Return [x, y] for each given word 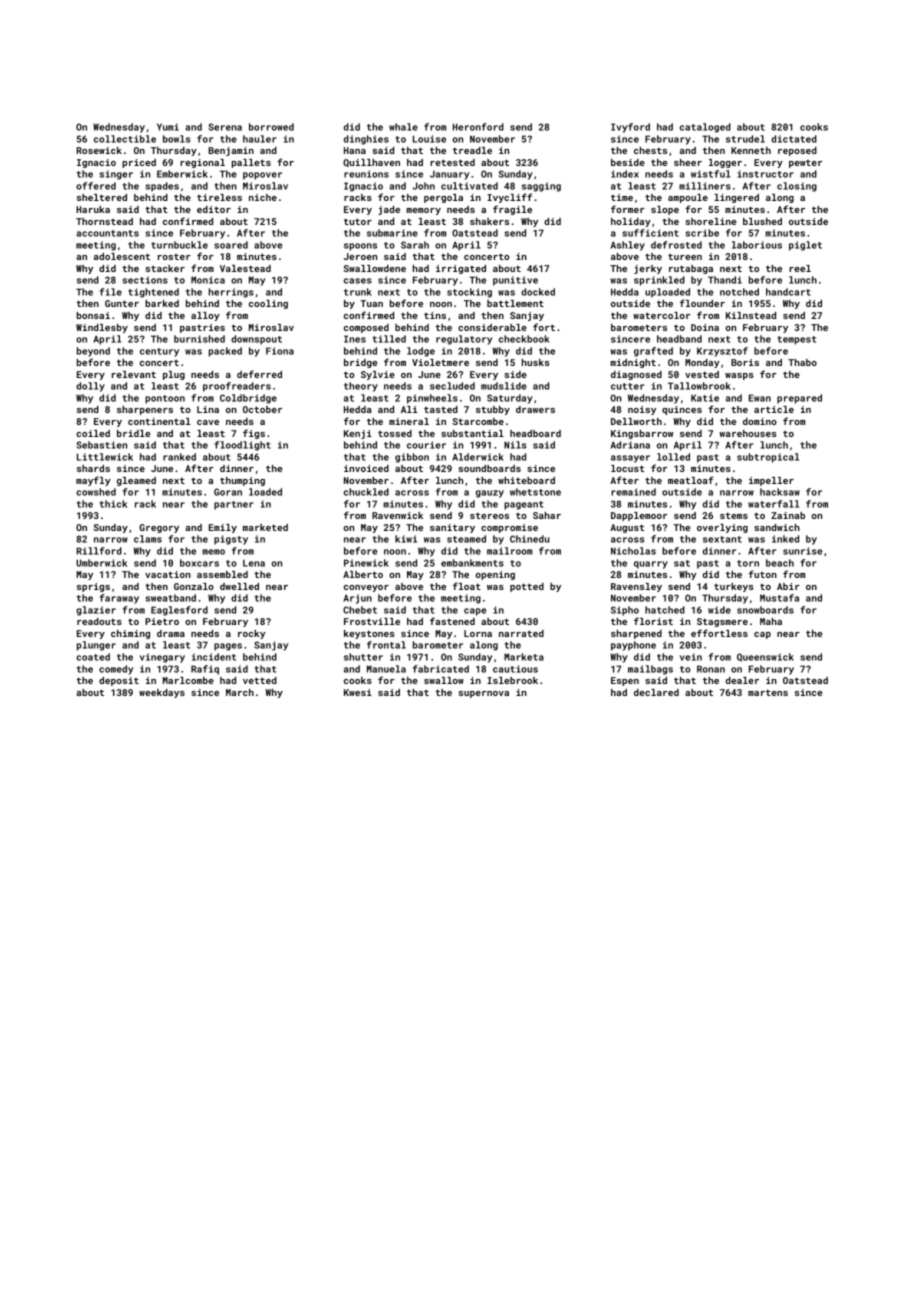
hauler [260, 139]
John [424, 186]
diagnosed [636, 375]
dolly [90, 387]
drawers [535, 409]
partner [234, 505]
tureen [685, 257]
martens [768, 692]
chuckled [366, 492]
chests [650, 150]
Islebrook [512, 680]
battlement [515, 303]
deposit [119, 681]
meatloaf [691, 480]
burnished [199, 339]
